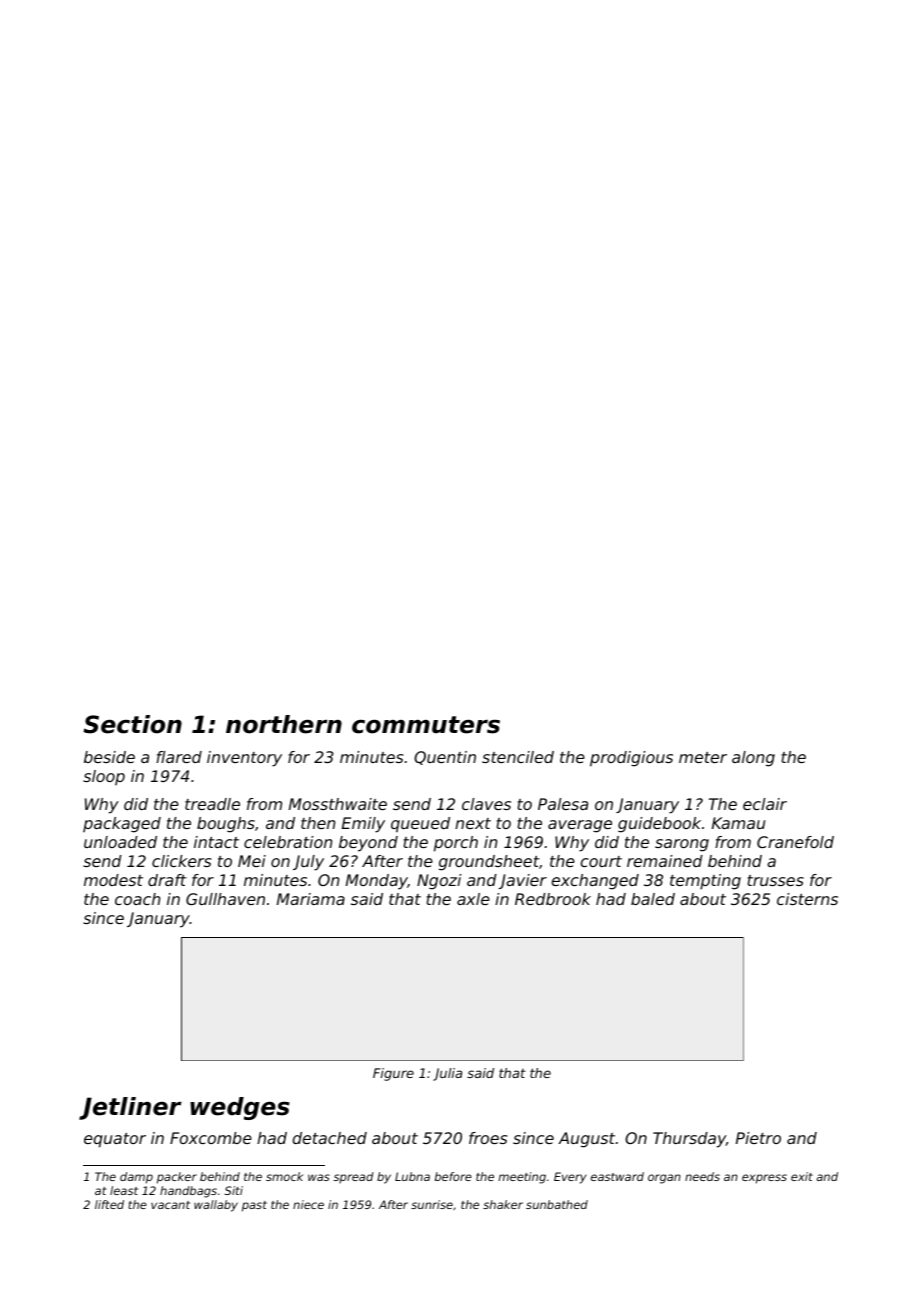 Image resolution: width=924 pixels, height=1308 pixels. I want to click on Mariama, so click(311, 899).
